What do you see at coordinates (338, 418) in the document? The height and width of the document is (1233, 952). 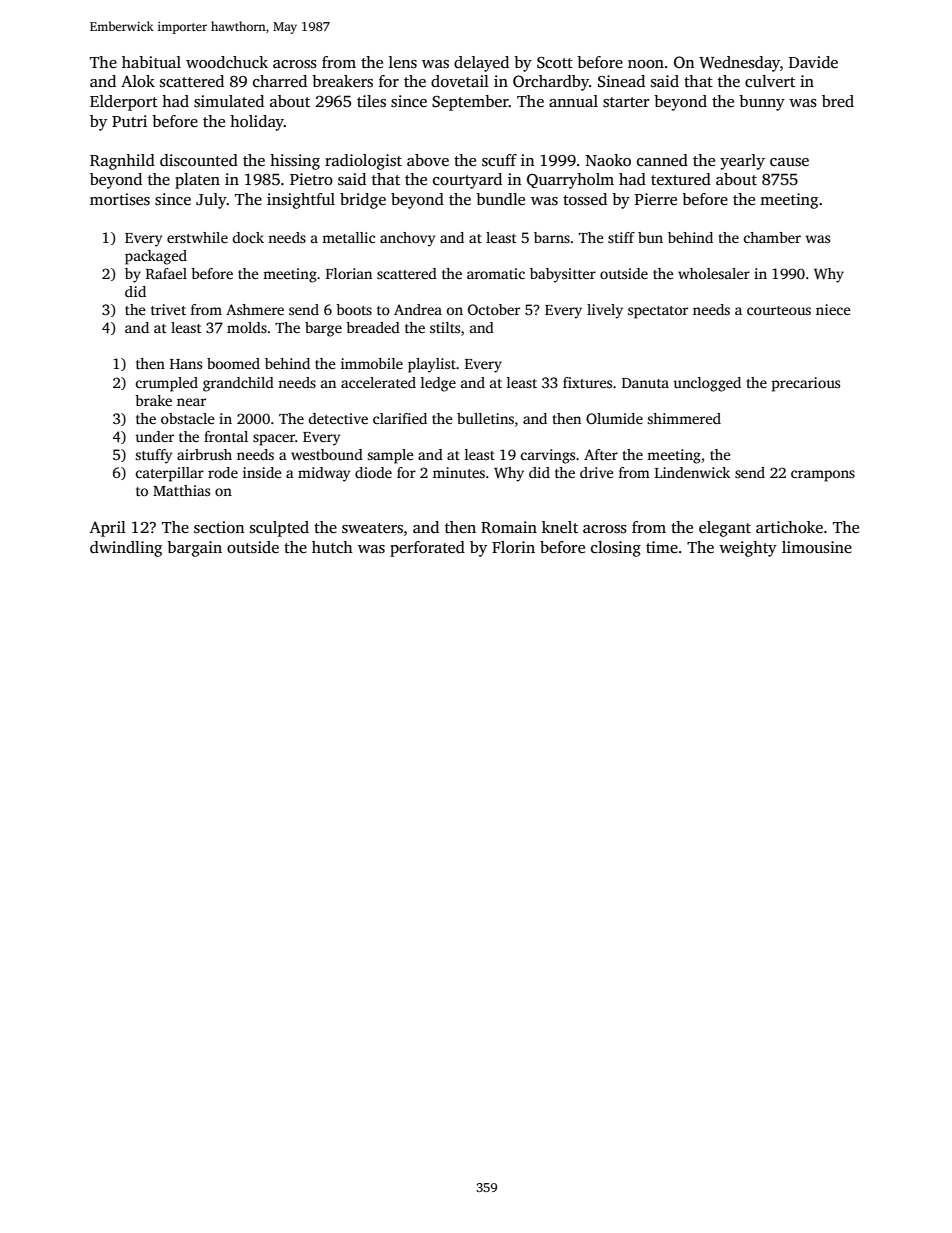 I see `detective` at bounding box center [338, 418].
